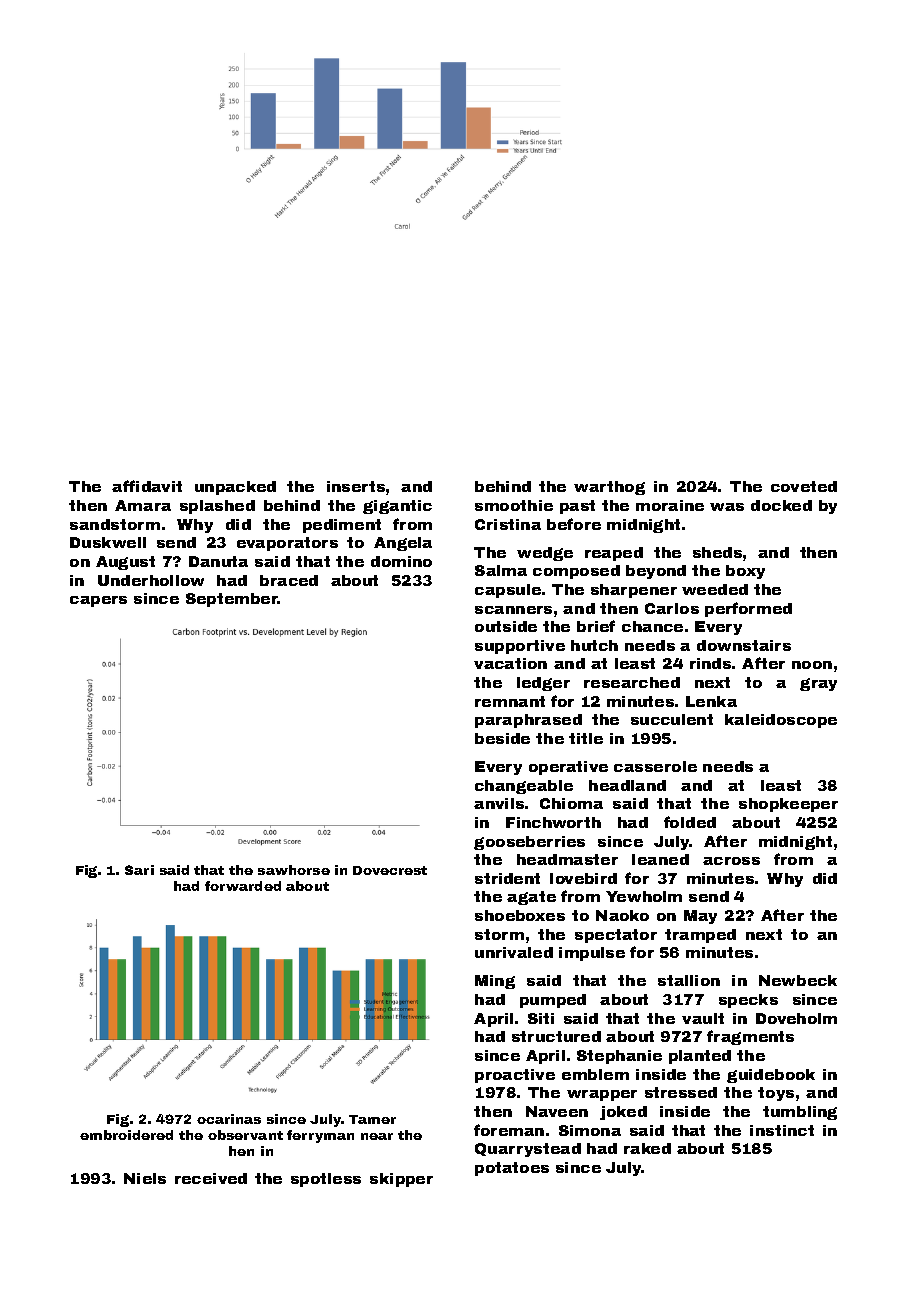 The height and width of the image is (1316, 908). What do you see at coordinates (98, 601) in the image?
I see `capers` at bounding box center [98, 601].
